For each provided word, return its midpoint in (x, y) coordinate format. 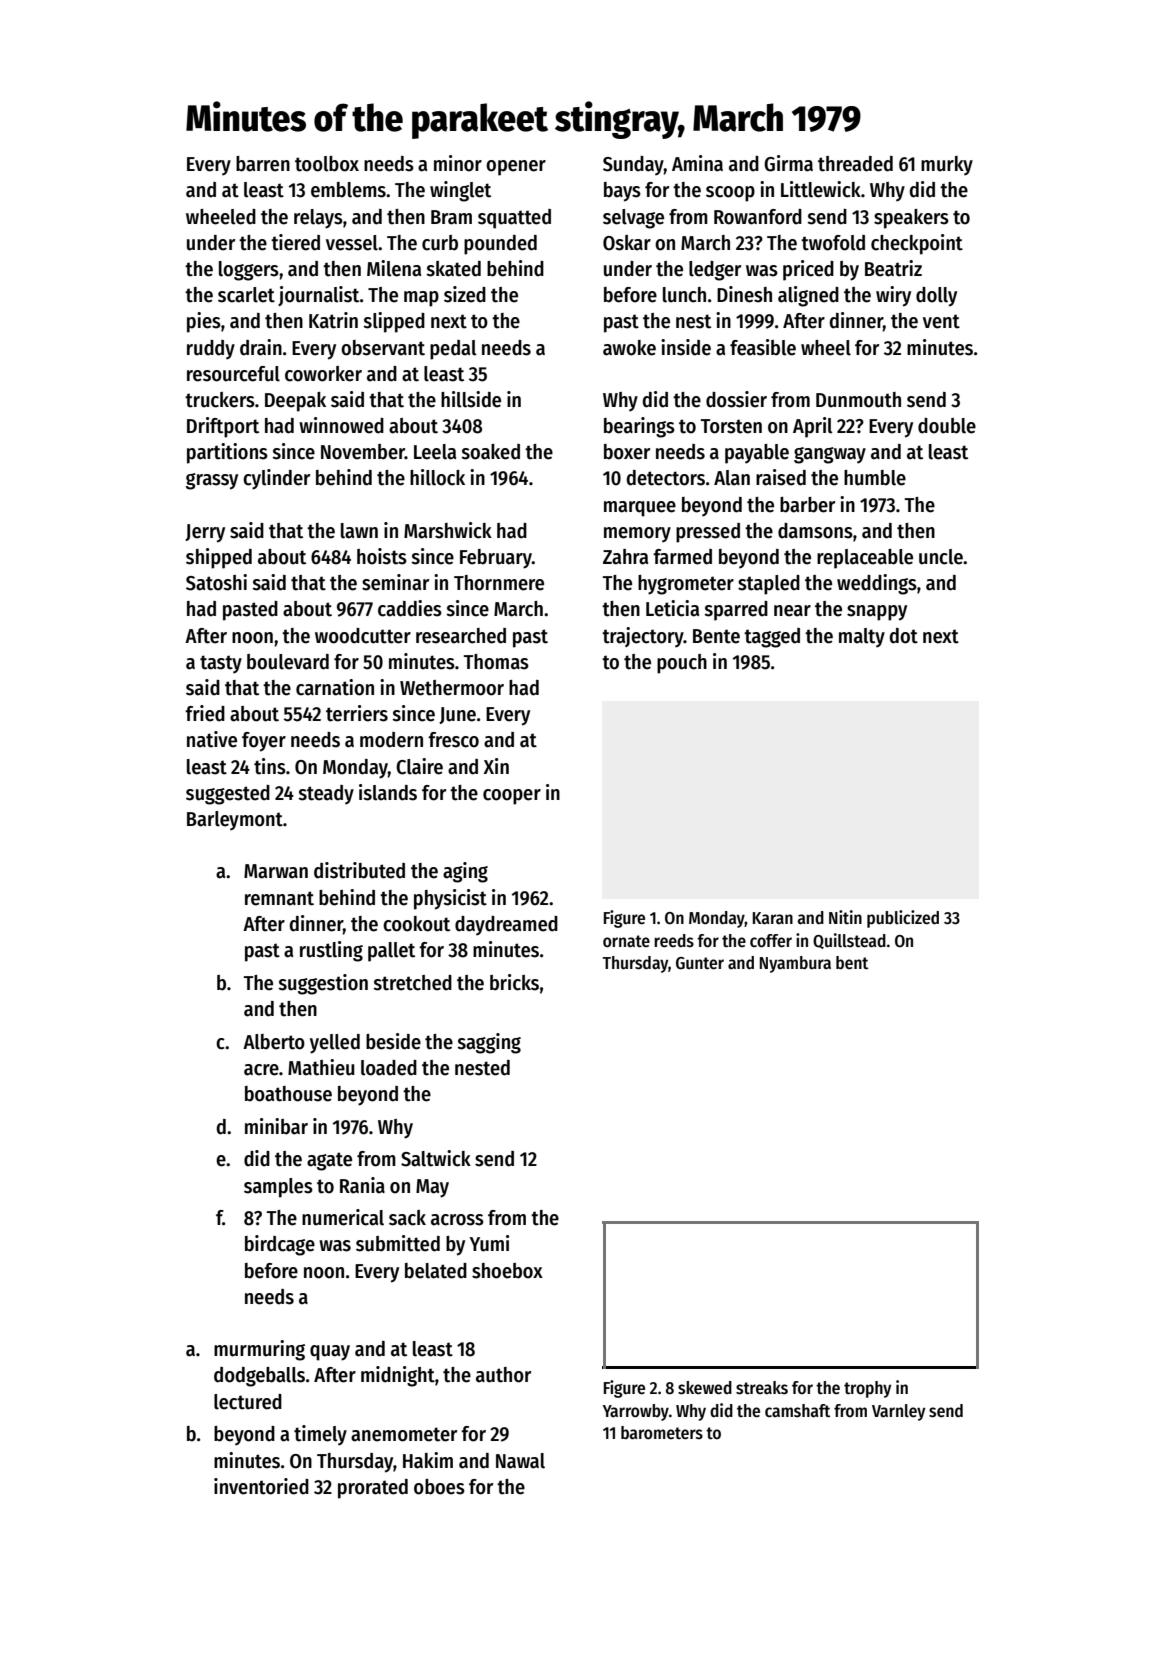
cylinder (276, 479)
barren (263, 164)
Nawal (520, 1461)
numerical (343, 1217)
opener (516, 168)
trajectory (643, 637)
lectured (248, 1402)
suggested (228, 795)
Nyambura (795, 964)
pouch (682, 664)
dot (903, 636)
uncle (941, 557)
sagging (489, 1043)
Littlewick (821, 189)
